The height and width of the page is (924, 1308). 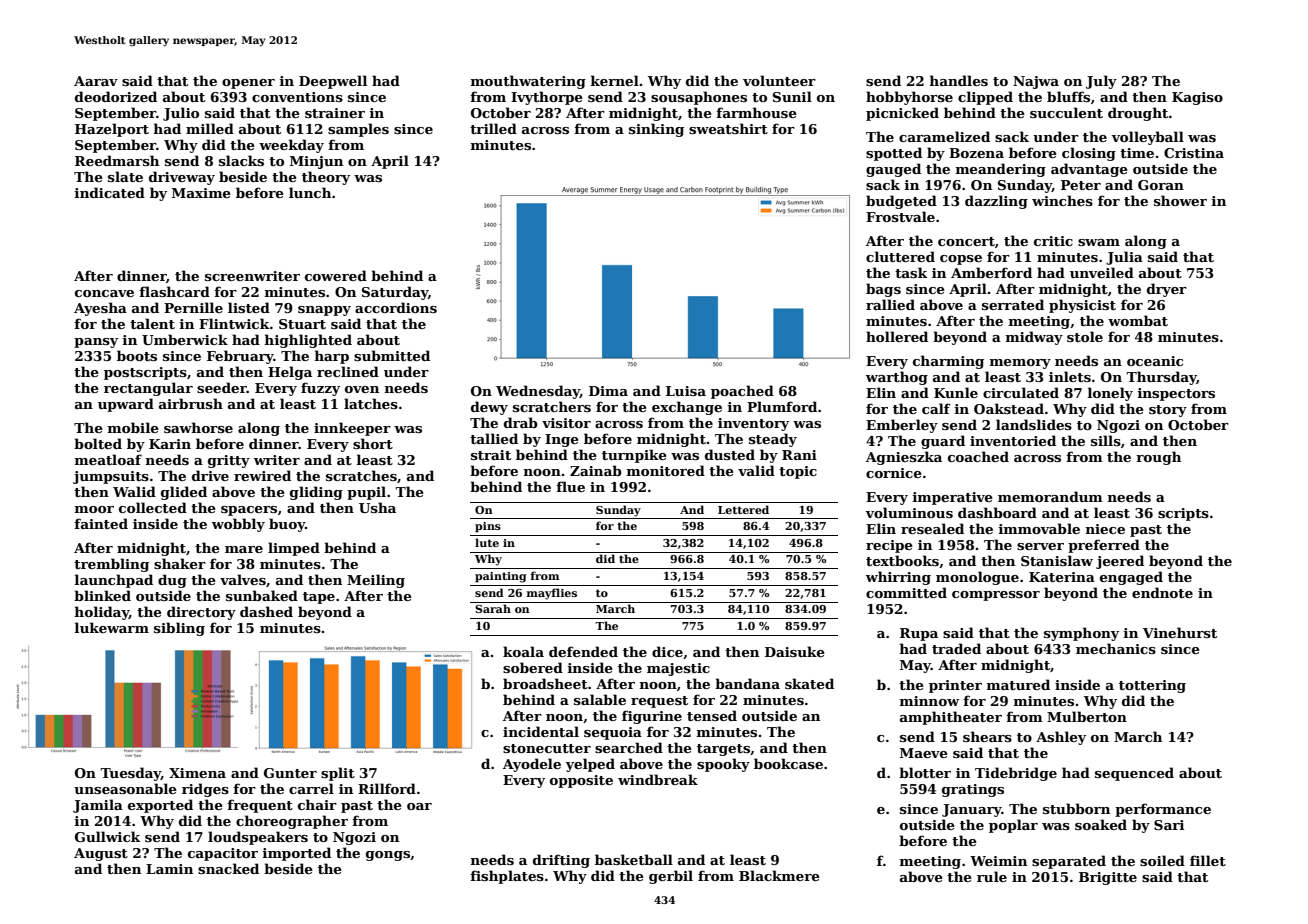 What do you see at coordinates (126, 405) in the page?
I see `upward` at bounding box center [126, 405].
